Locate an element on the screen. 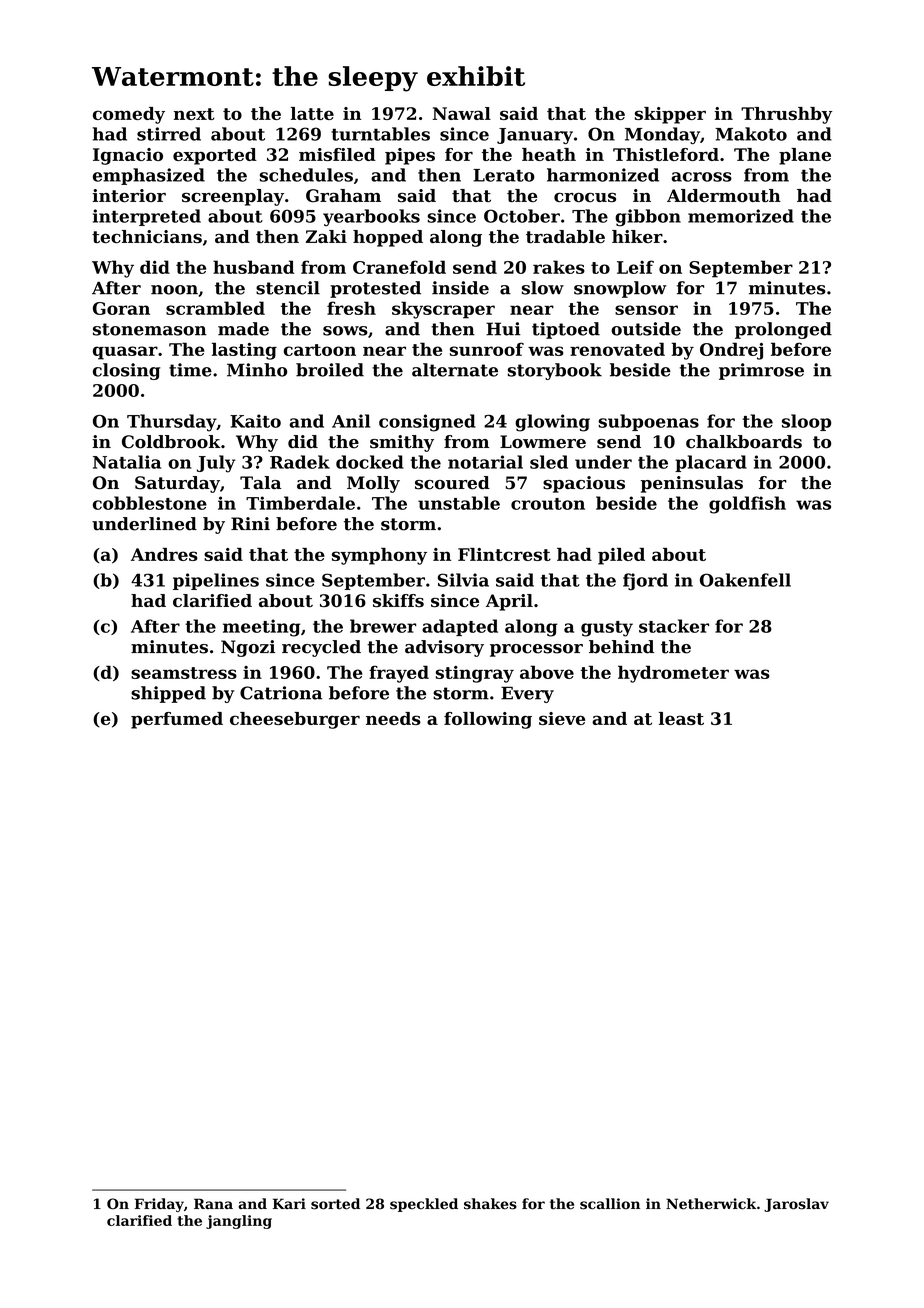  brewer is located at coordinates (383, 626).
